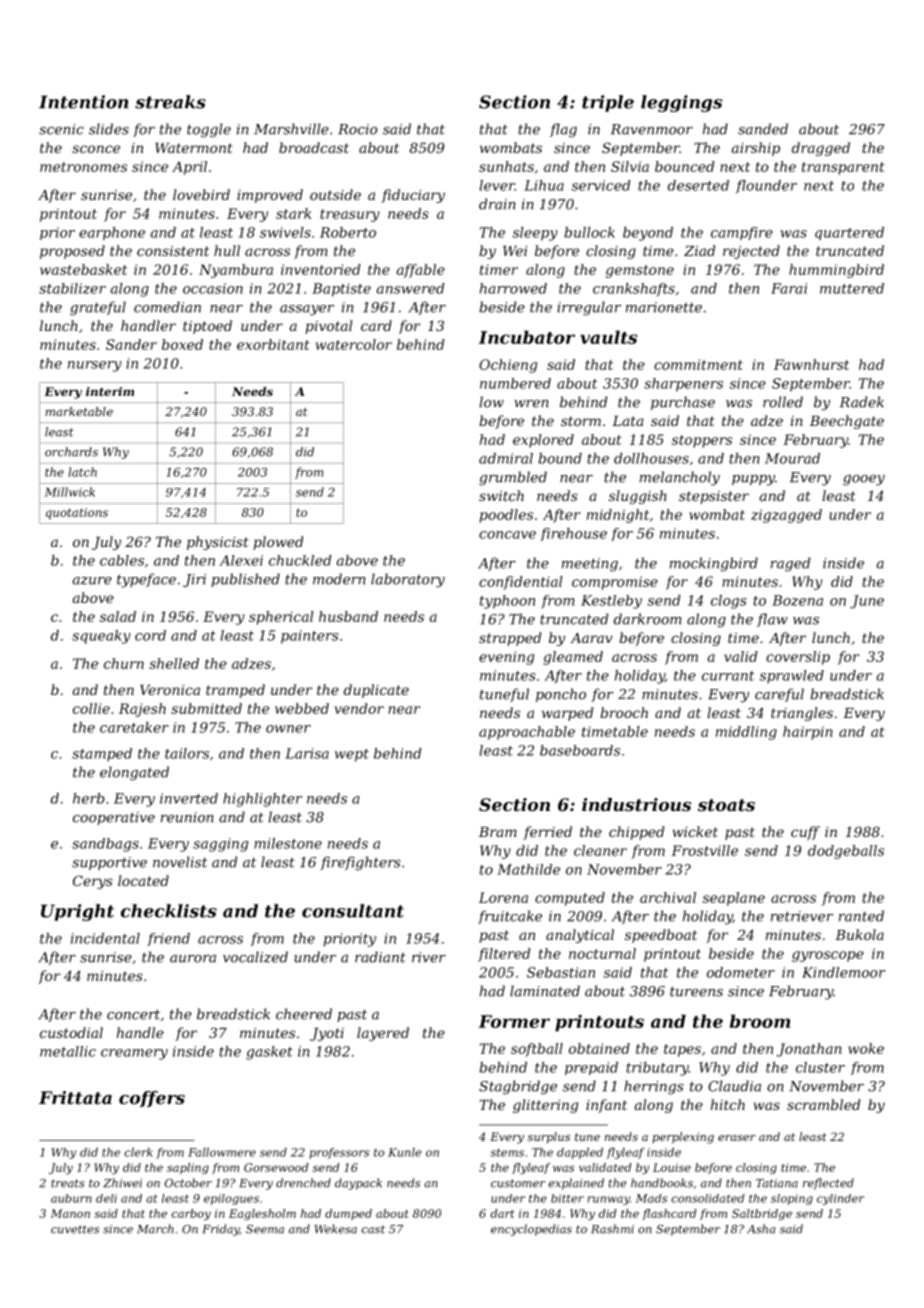 The image size is (924, 1308). I want to click on physicist, so click(217, 543).
